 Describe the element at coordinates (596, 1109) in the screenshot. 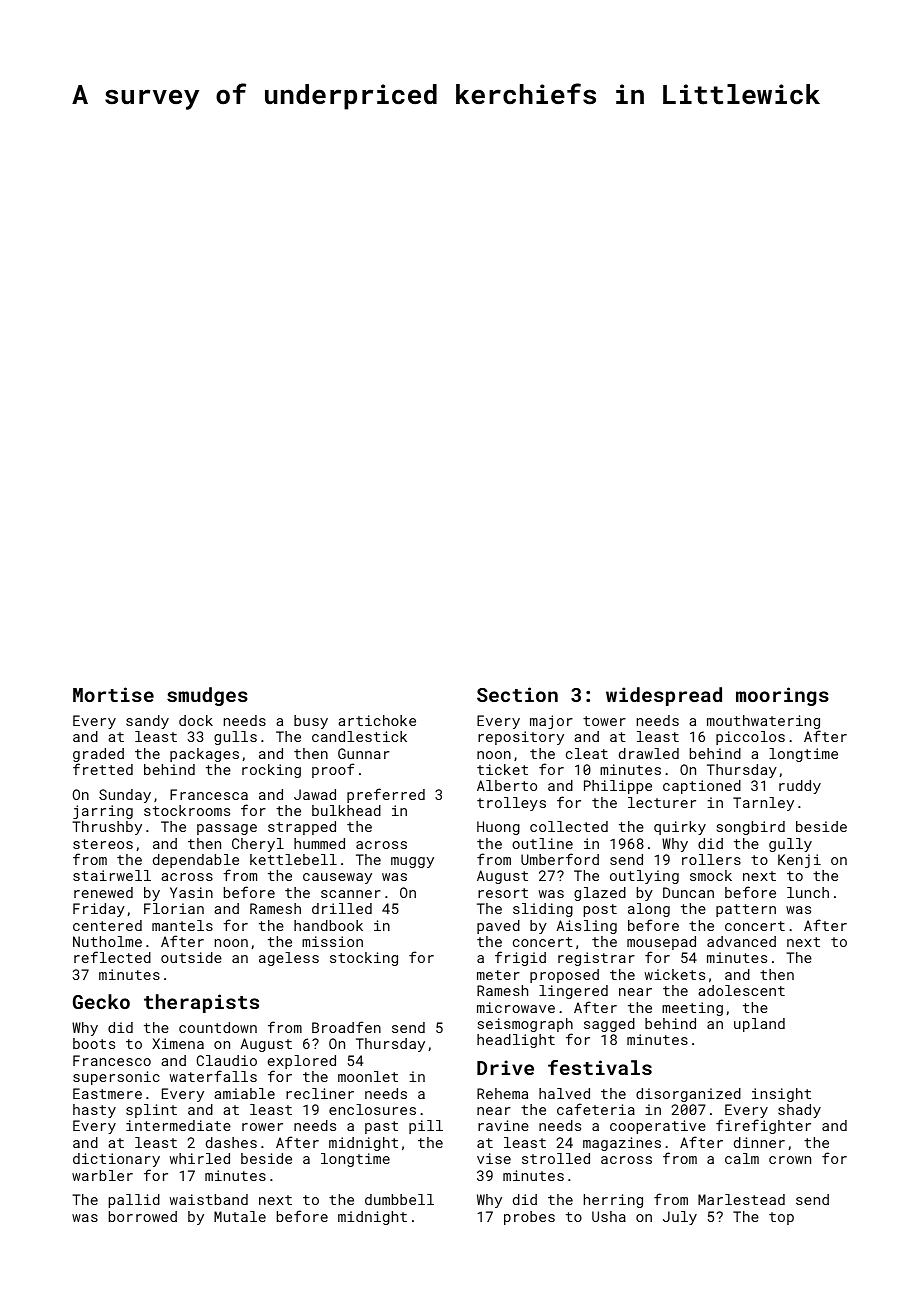

I see `cafeteria` at that location.
